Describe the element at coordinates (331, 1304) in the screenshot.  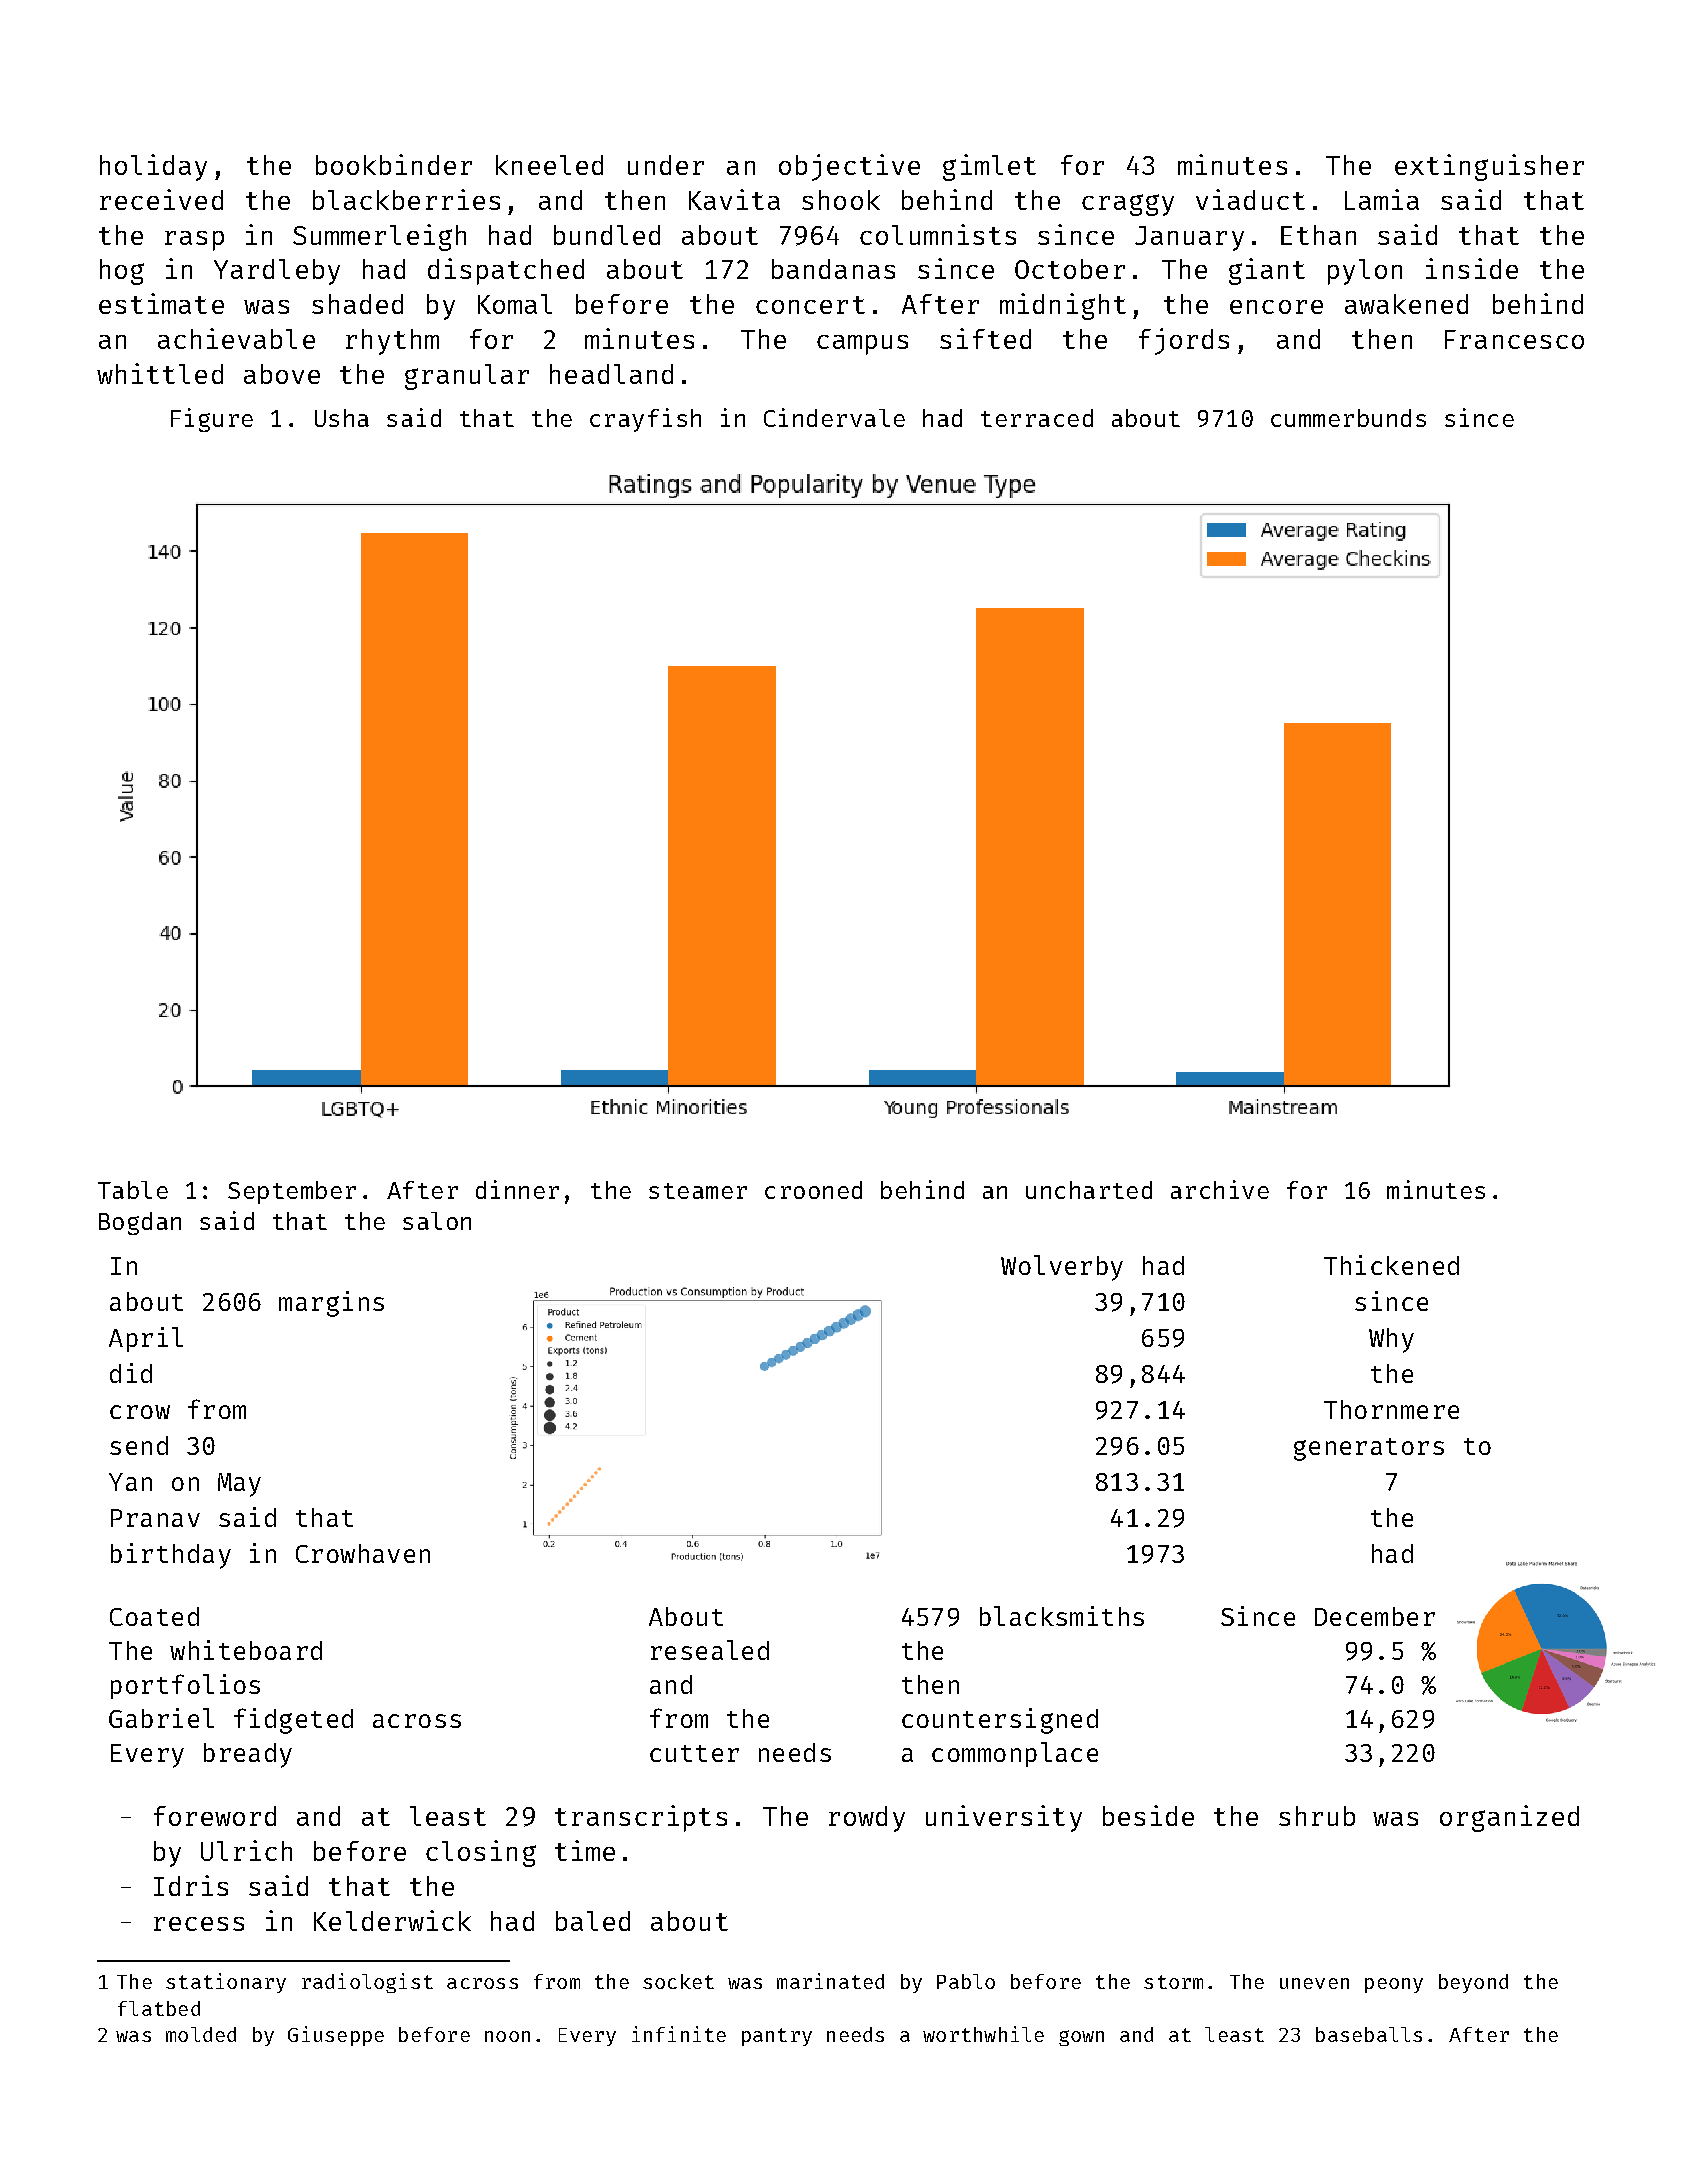
I see `margins` at that location.
